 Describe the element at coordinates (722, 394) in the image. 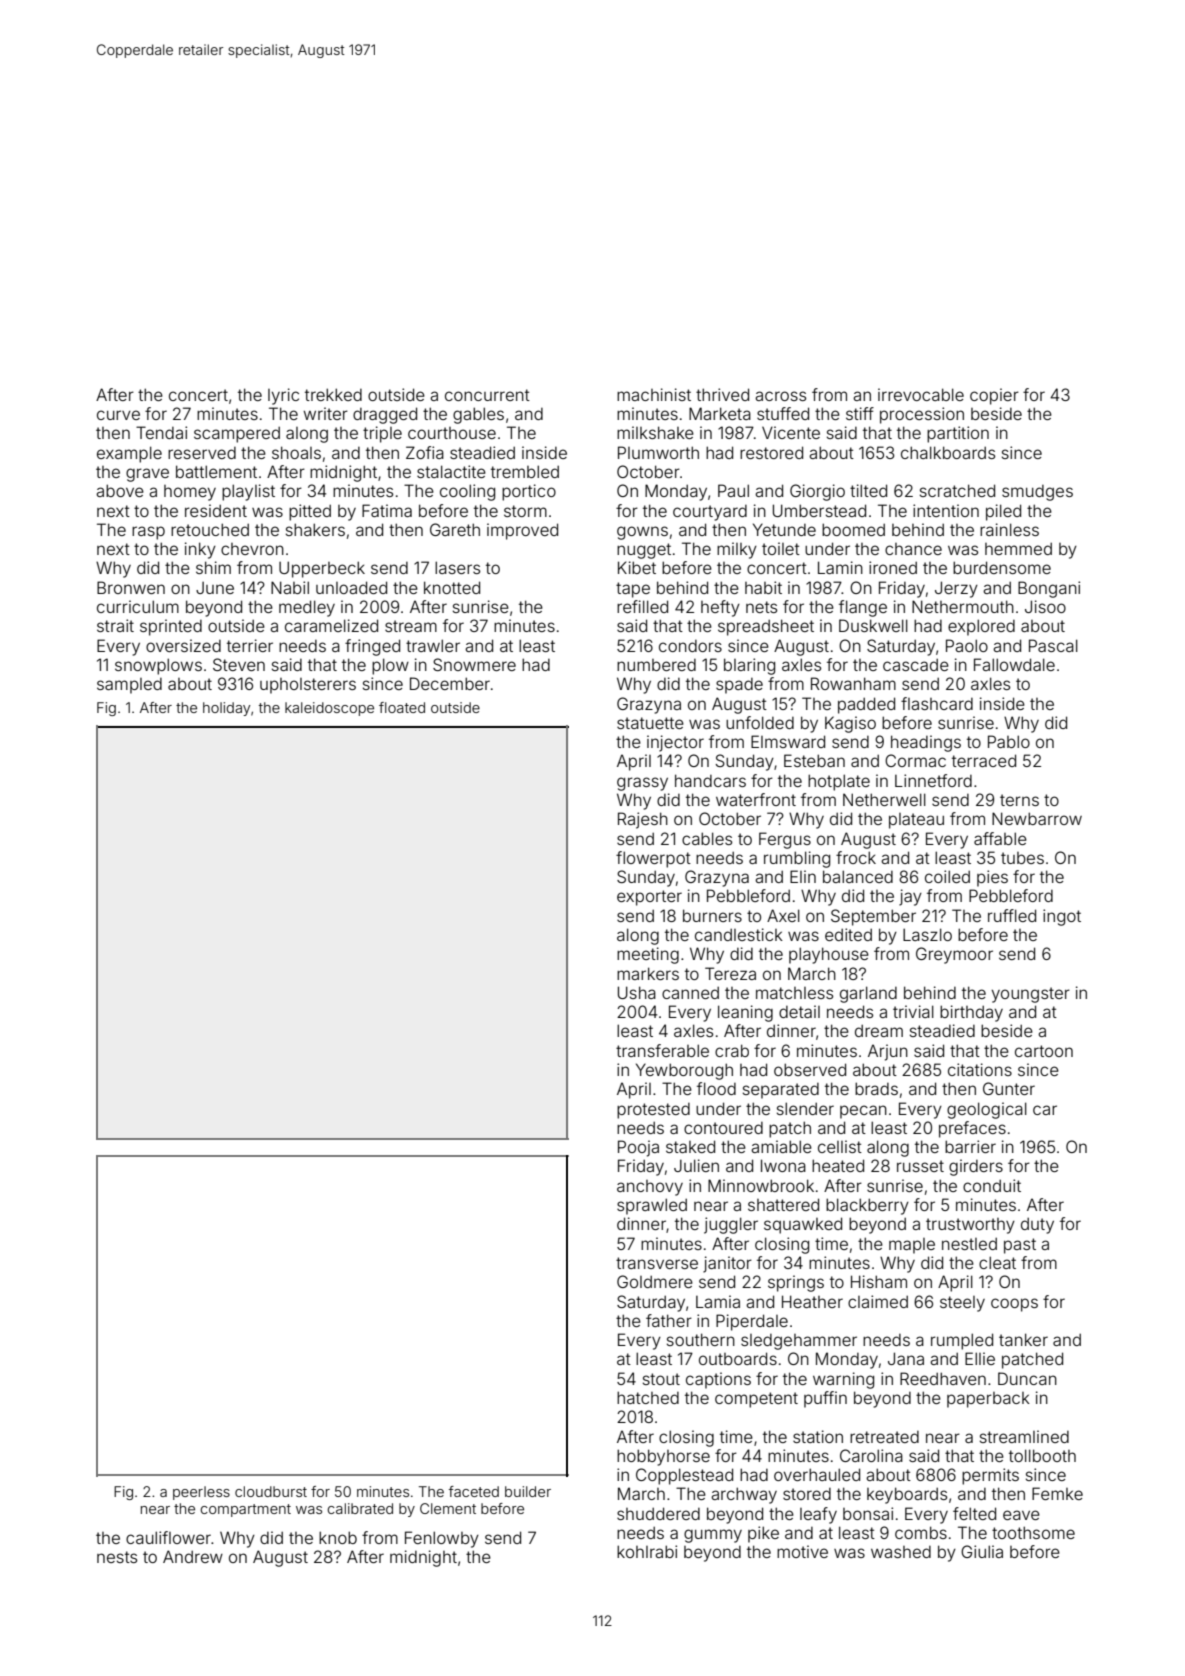

I see `thrived` at that location.
